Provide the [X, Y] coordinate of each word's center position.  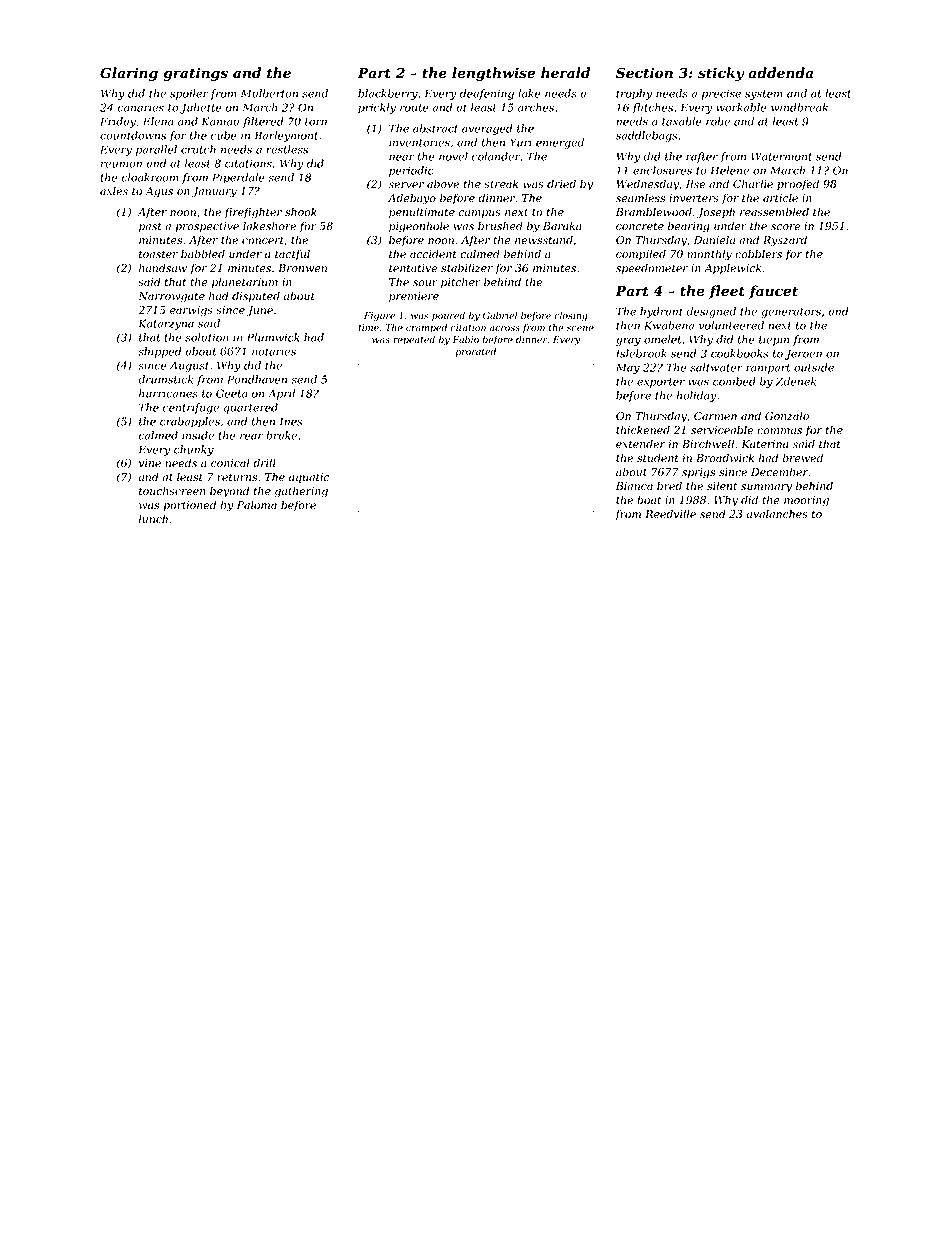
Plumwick [273, 337]
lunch [153, 518]
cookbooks [740, 353]
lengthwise [493, 74]
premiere [414, 297]
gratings [195, 74]
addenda [781, 73]
